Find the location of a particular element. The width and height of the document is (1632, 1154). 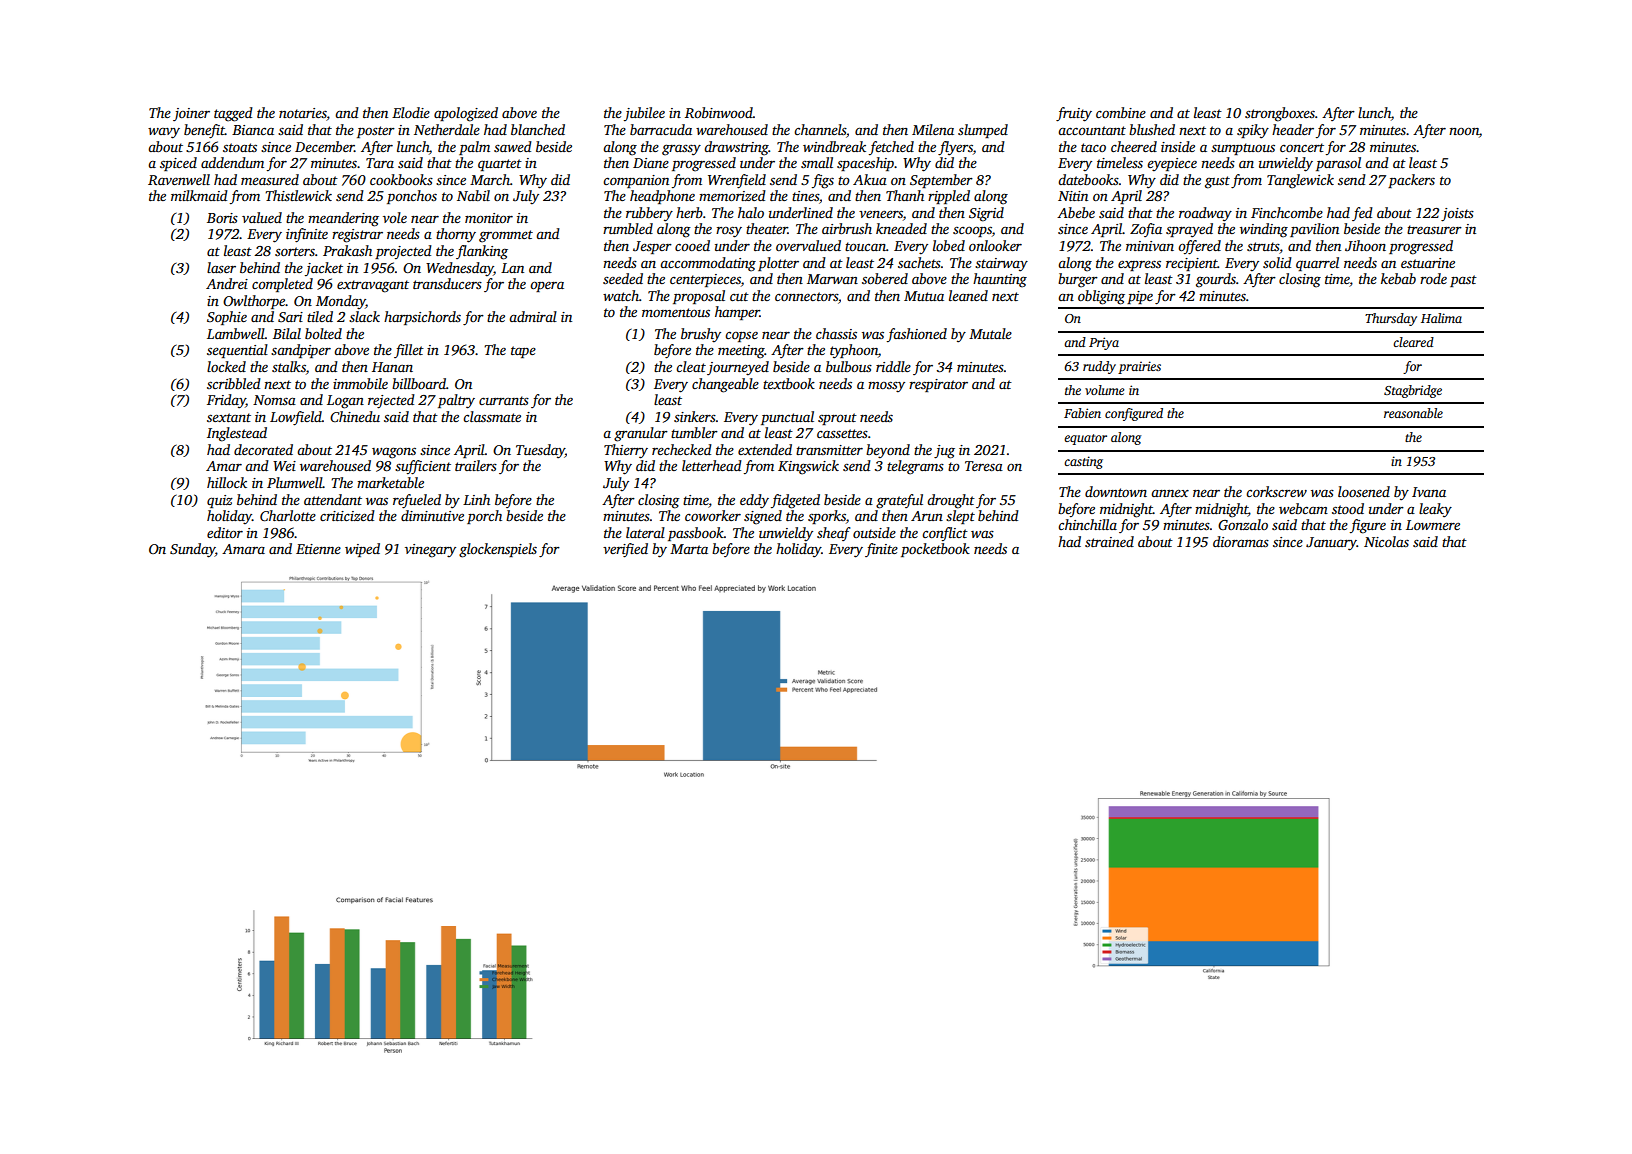

Elodie is located at coordinates (411, 112).
